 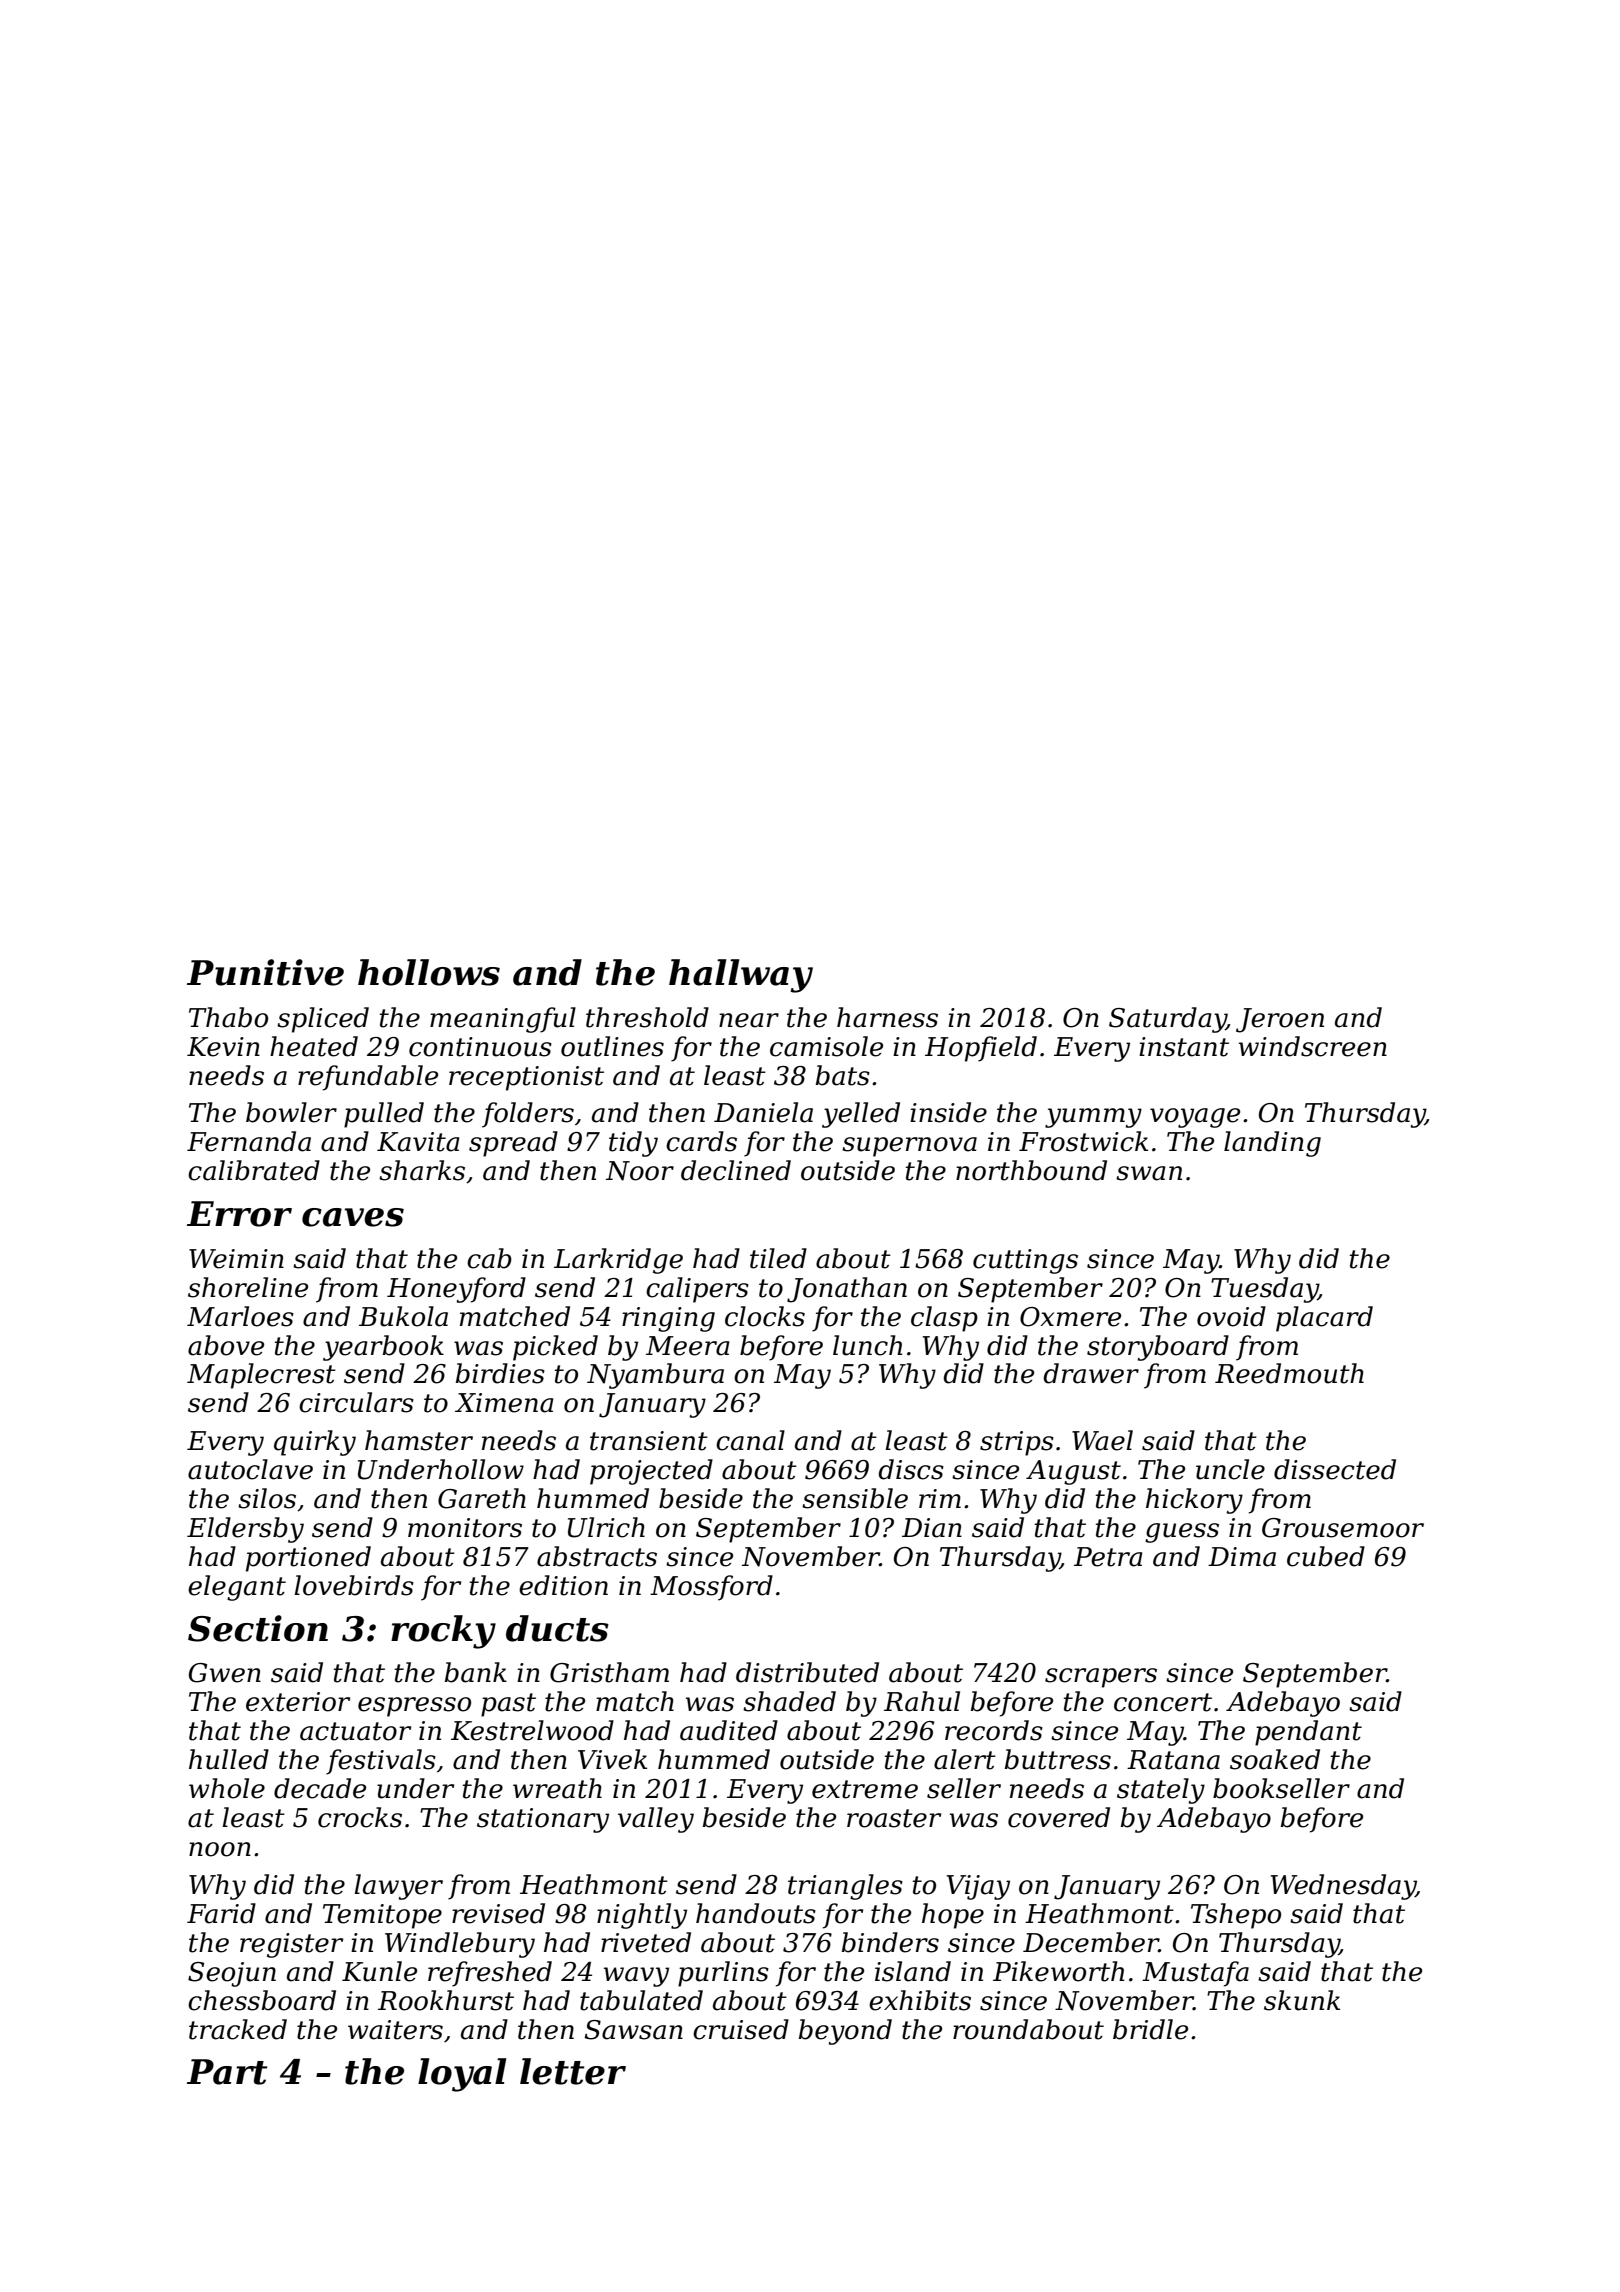 What do you see at coordinates (1163, 1702) in the screenshot?
I see `concert` at bounding box center [1163, 1702].
